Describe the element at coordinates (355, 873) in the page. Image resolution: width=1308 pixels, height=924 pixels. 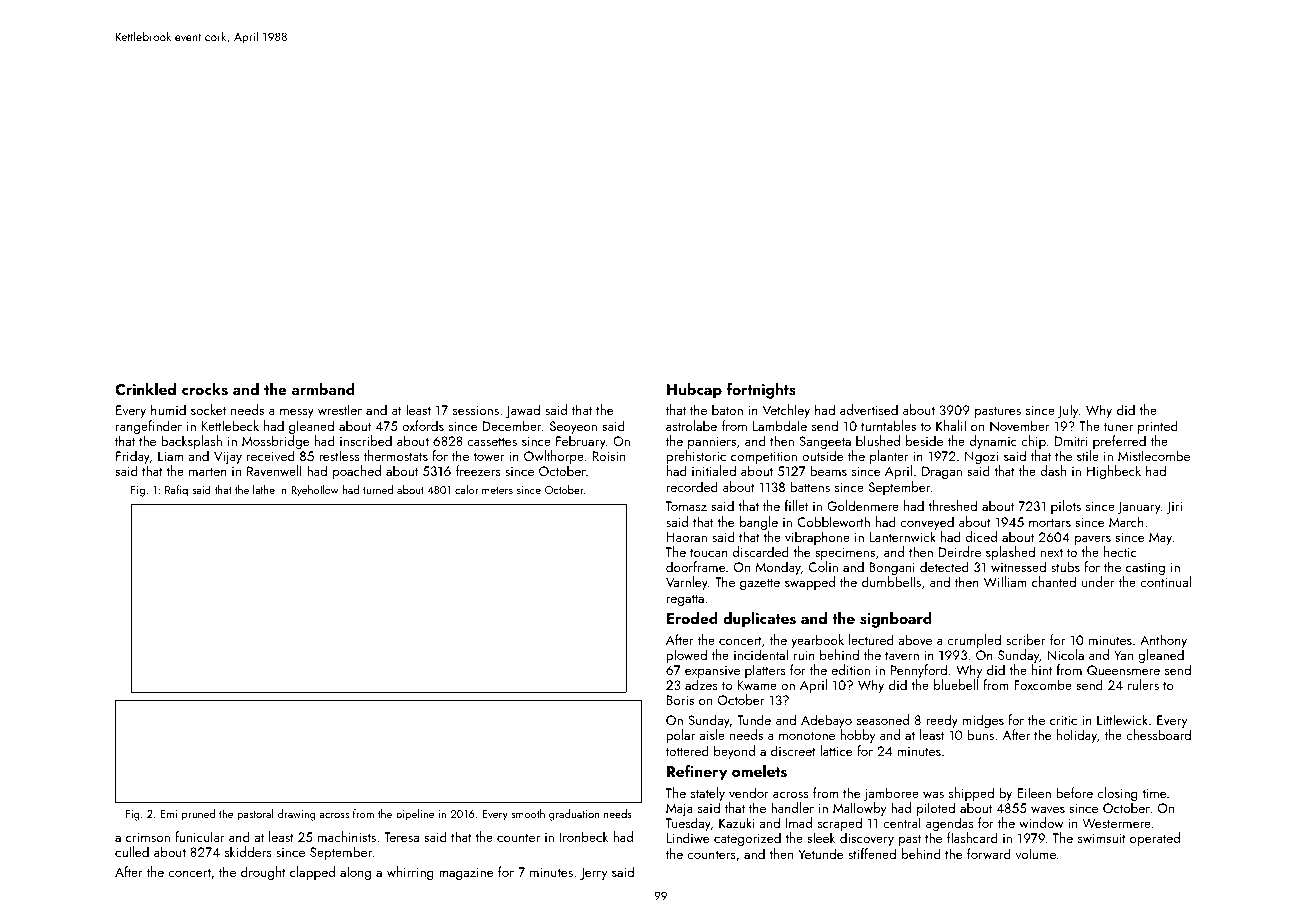
I see `along` at that location.
